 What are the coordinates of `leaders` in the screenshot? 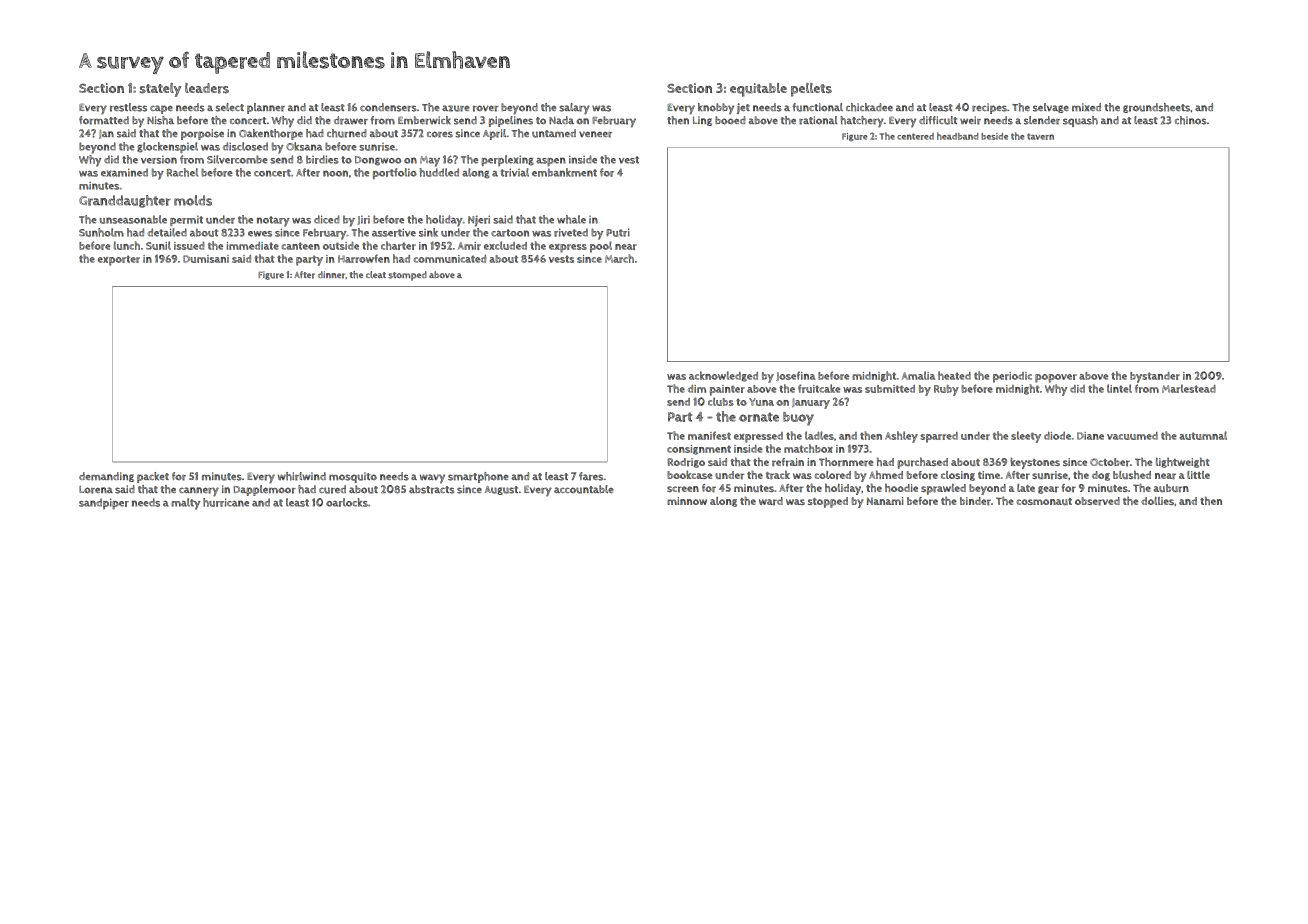 It's located at (207, 88).
